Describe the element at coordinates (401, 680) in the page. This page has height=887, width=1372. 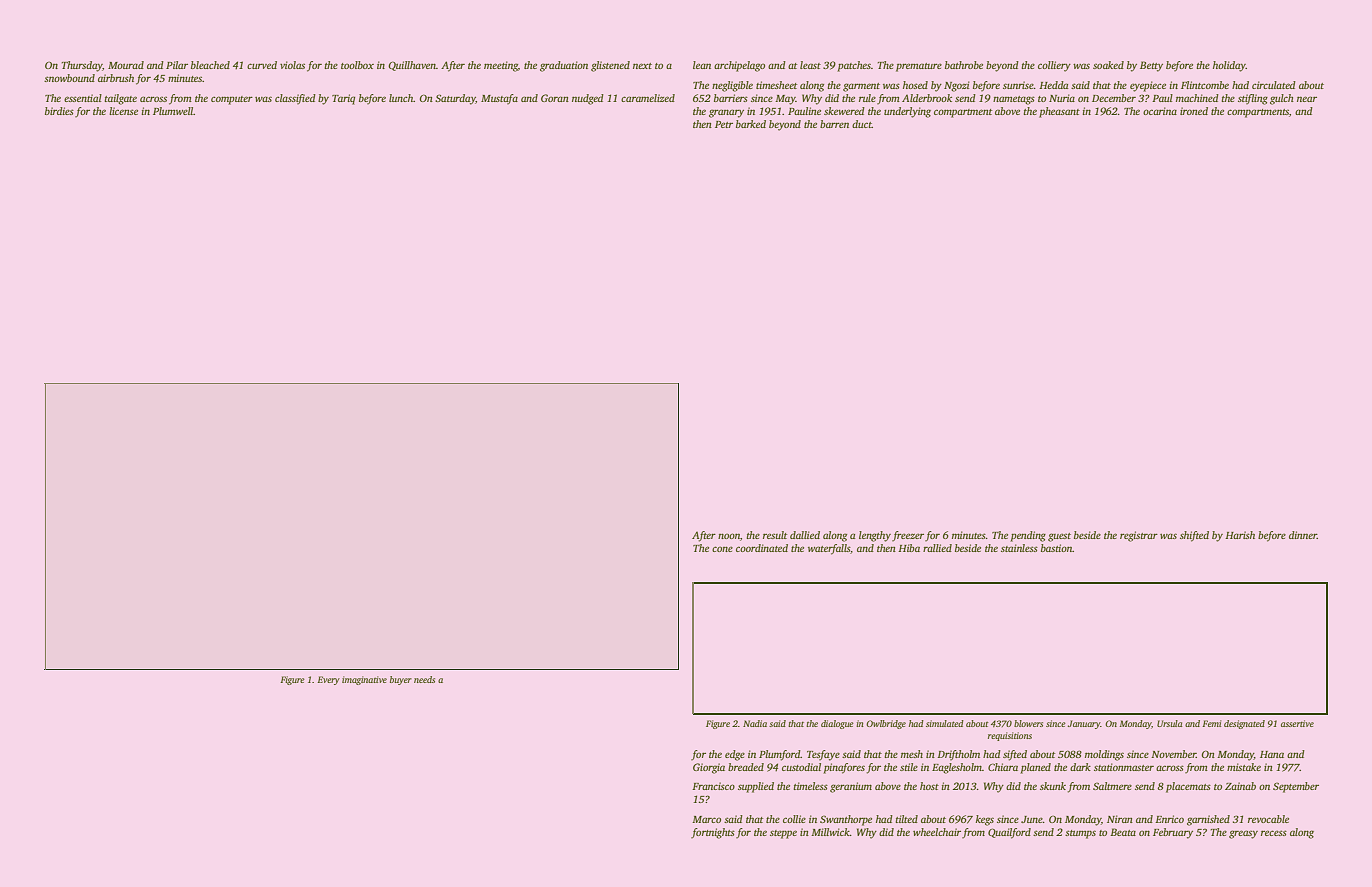
I see `buyer` at that location.
